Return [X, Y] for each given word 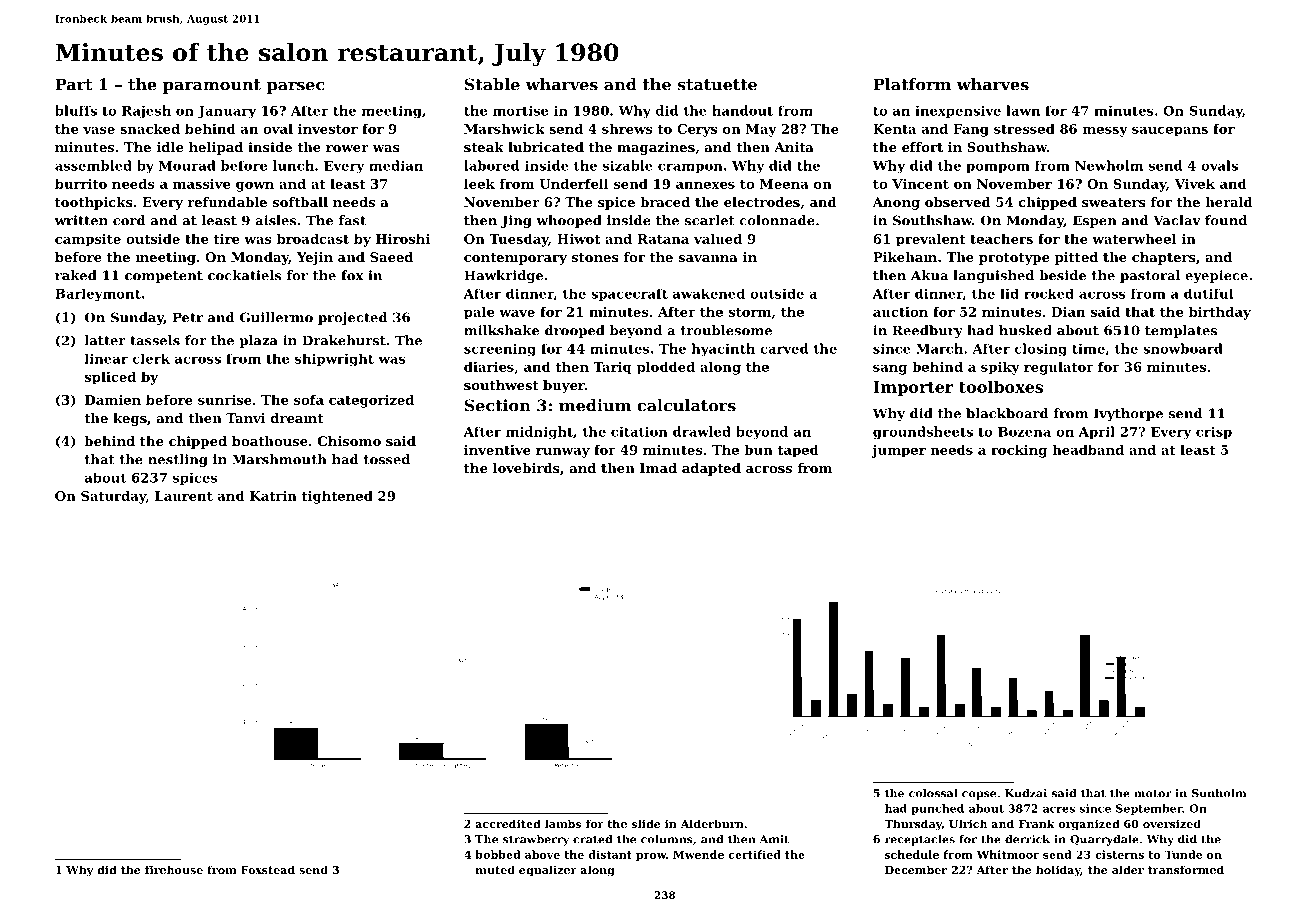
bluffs [76, 110]
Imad [658, 468]
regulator [1059, 368]
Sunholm [1219, 793]
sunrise [225, 400]
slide [646, 823]
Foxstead [268, 869]
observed [958, 202]
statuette [717, 85]
